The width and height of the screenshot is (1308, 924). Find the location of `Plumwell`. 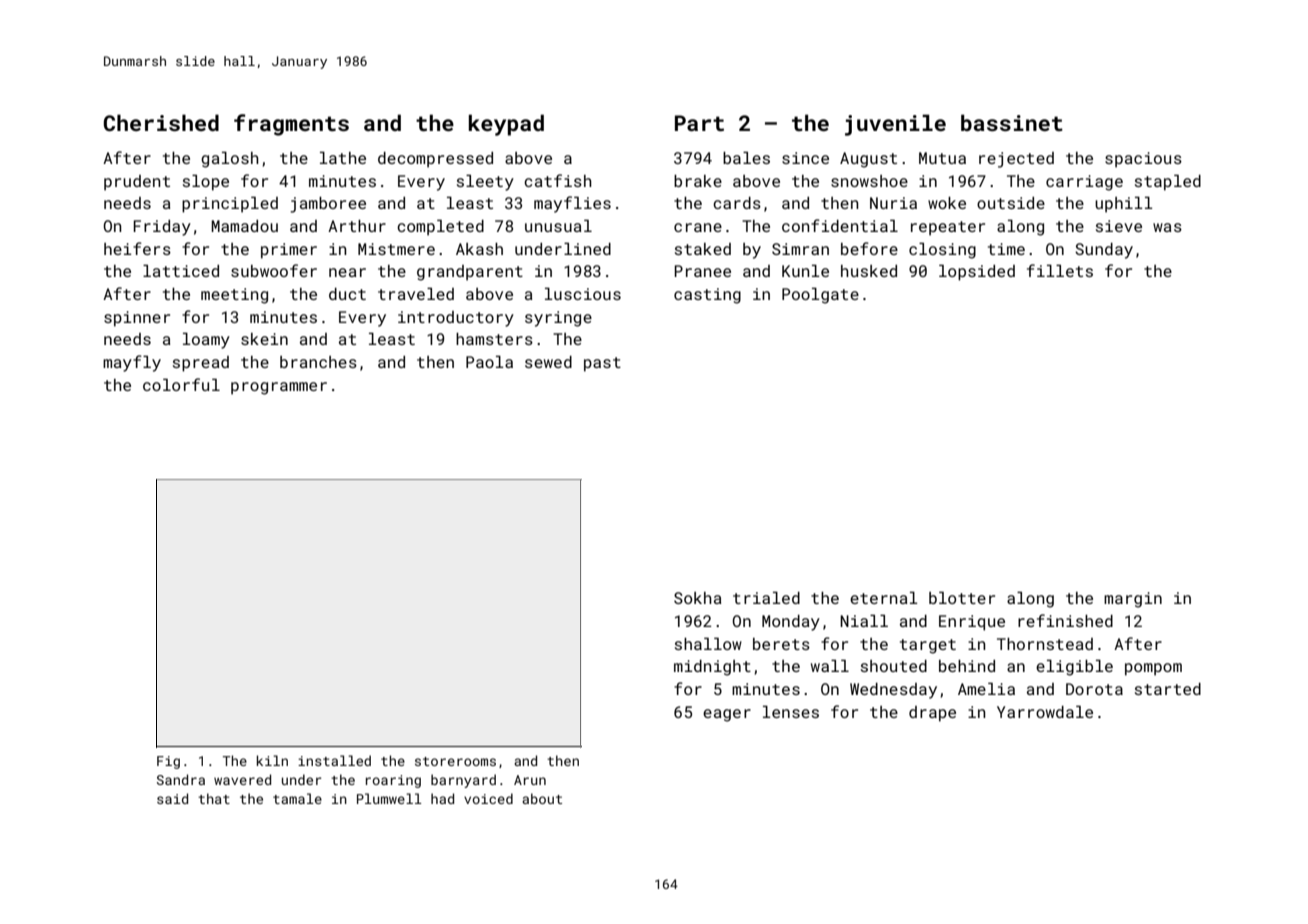

Plumwell is located at coordinates (389, 798).
